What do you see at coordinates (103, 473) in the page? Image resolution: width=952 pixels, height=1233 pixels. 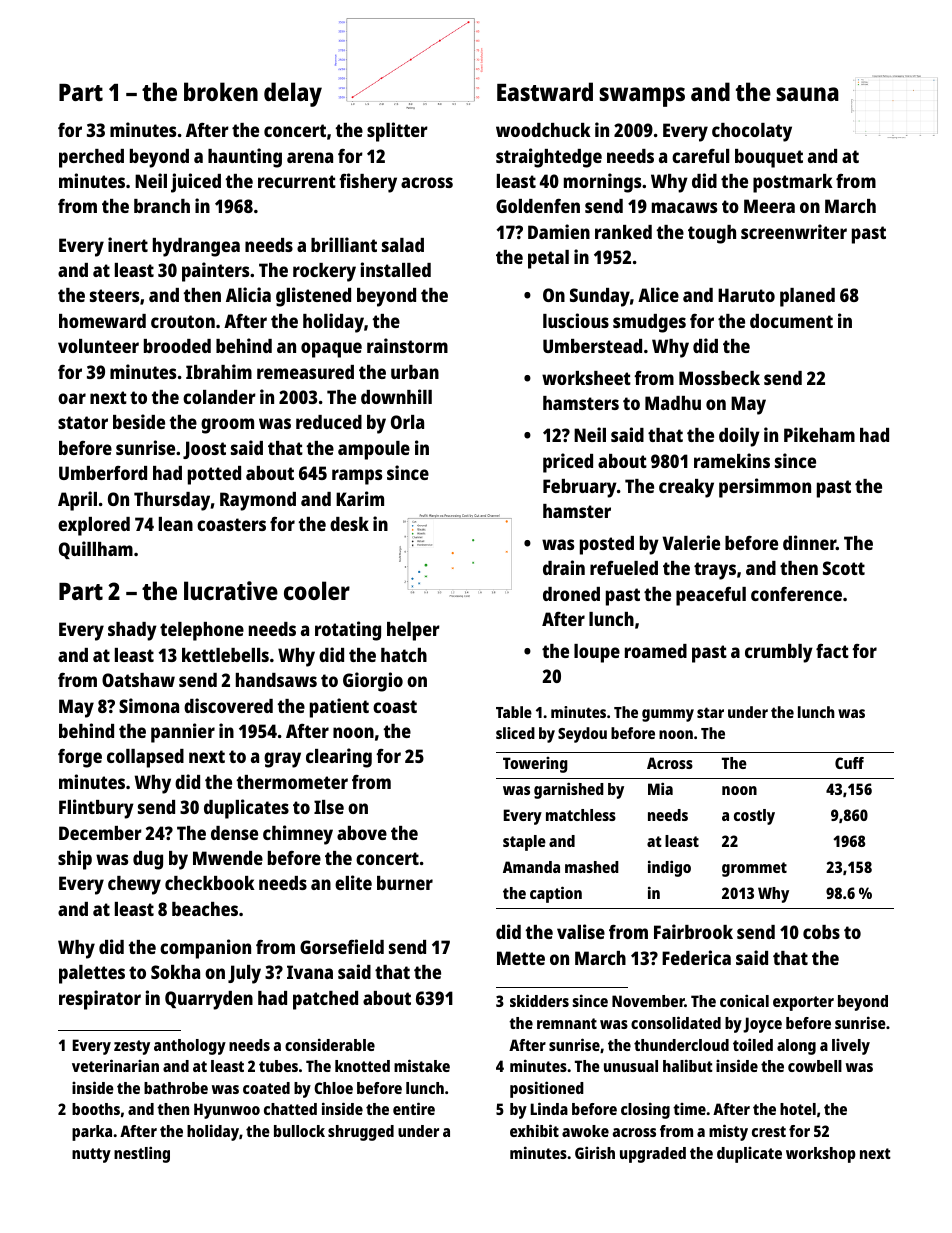 I see `Umberford` at bounding box center [103, 473].
